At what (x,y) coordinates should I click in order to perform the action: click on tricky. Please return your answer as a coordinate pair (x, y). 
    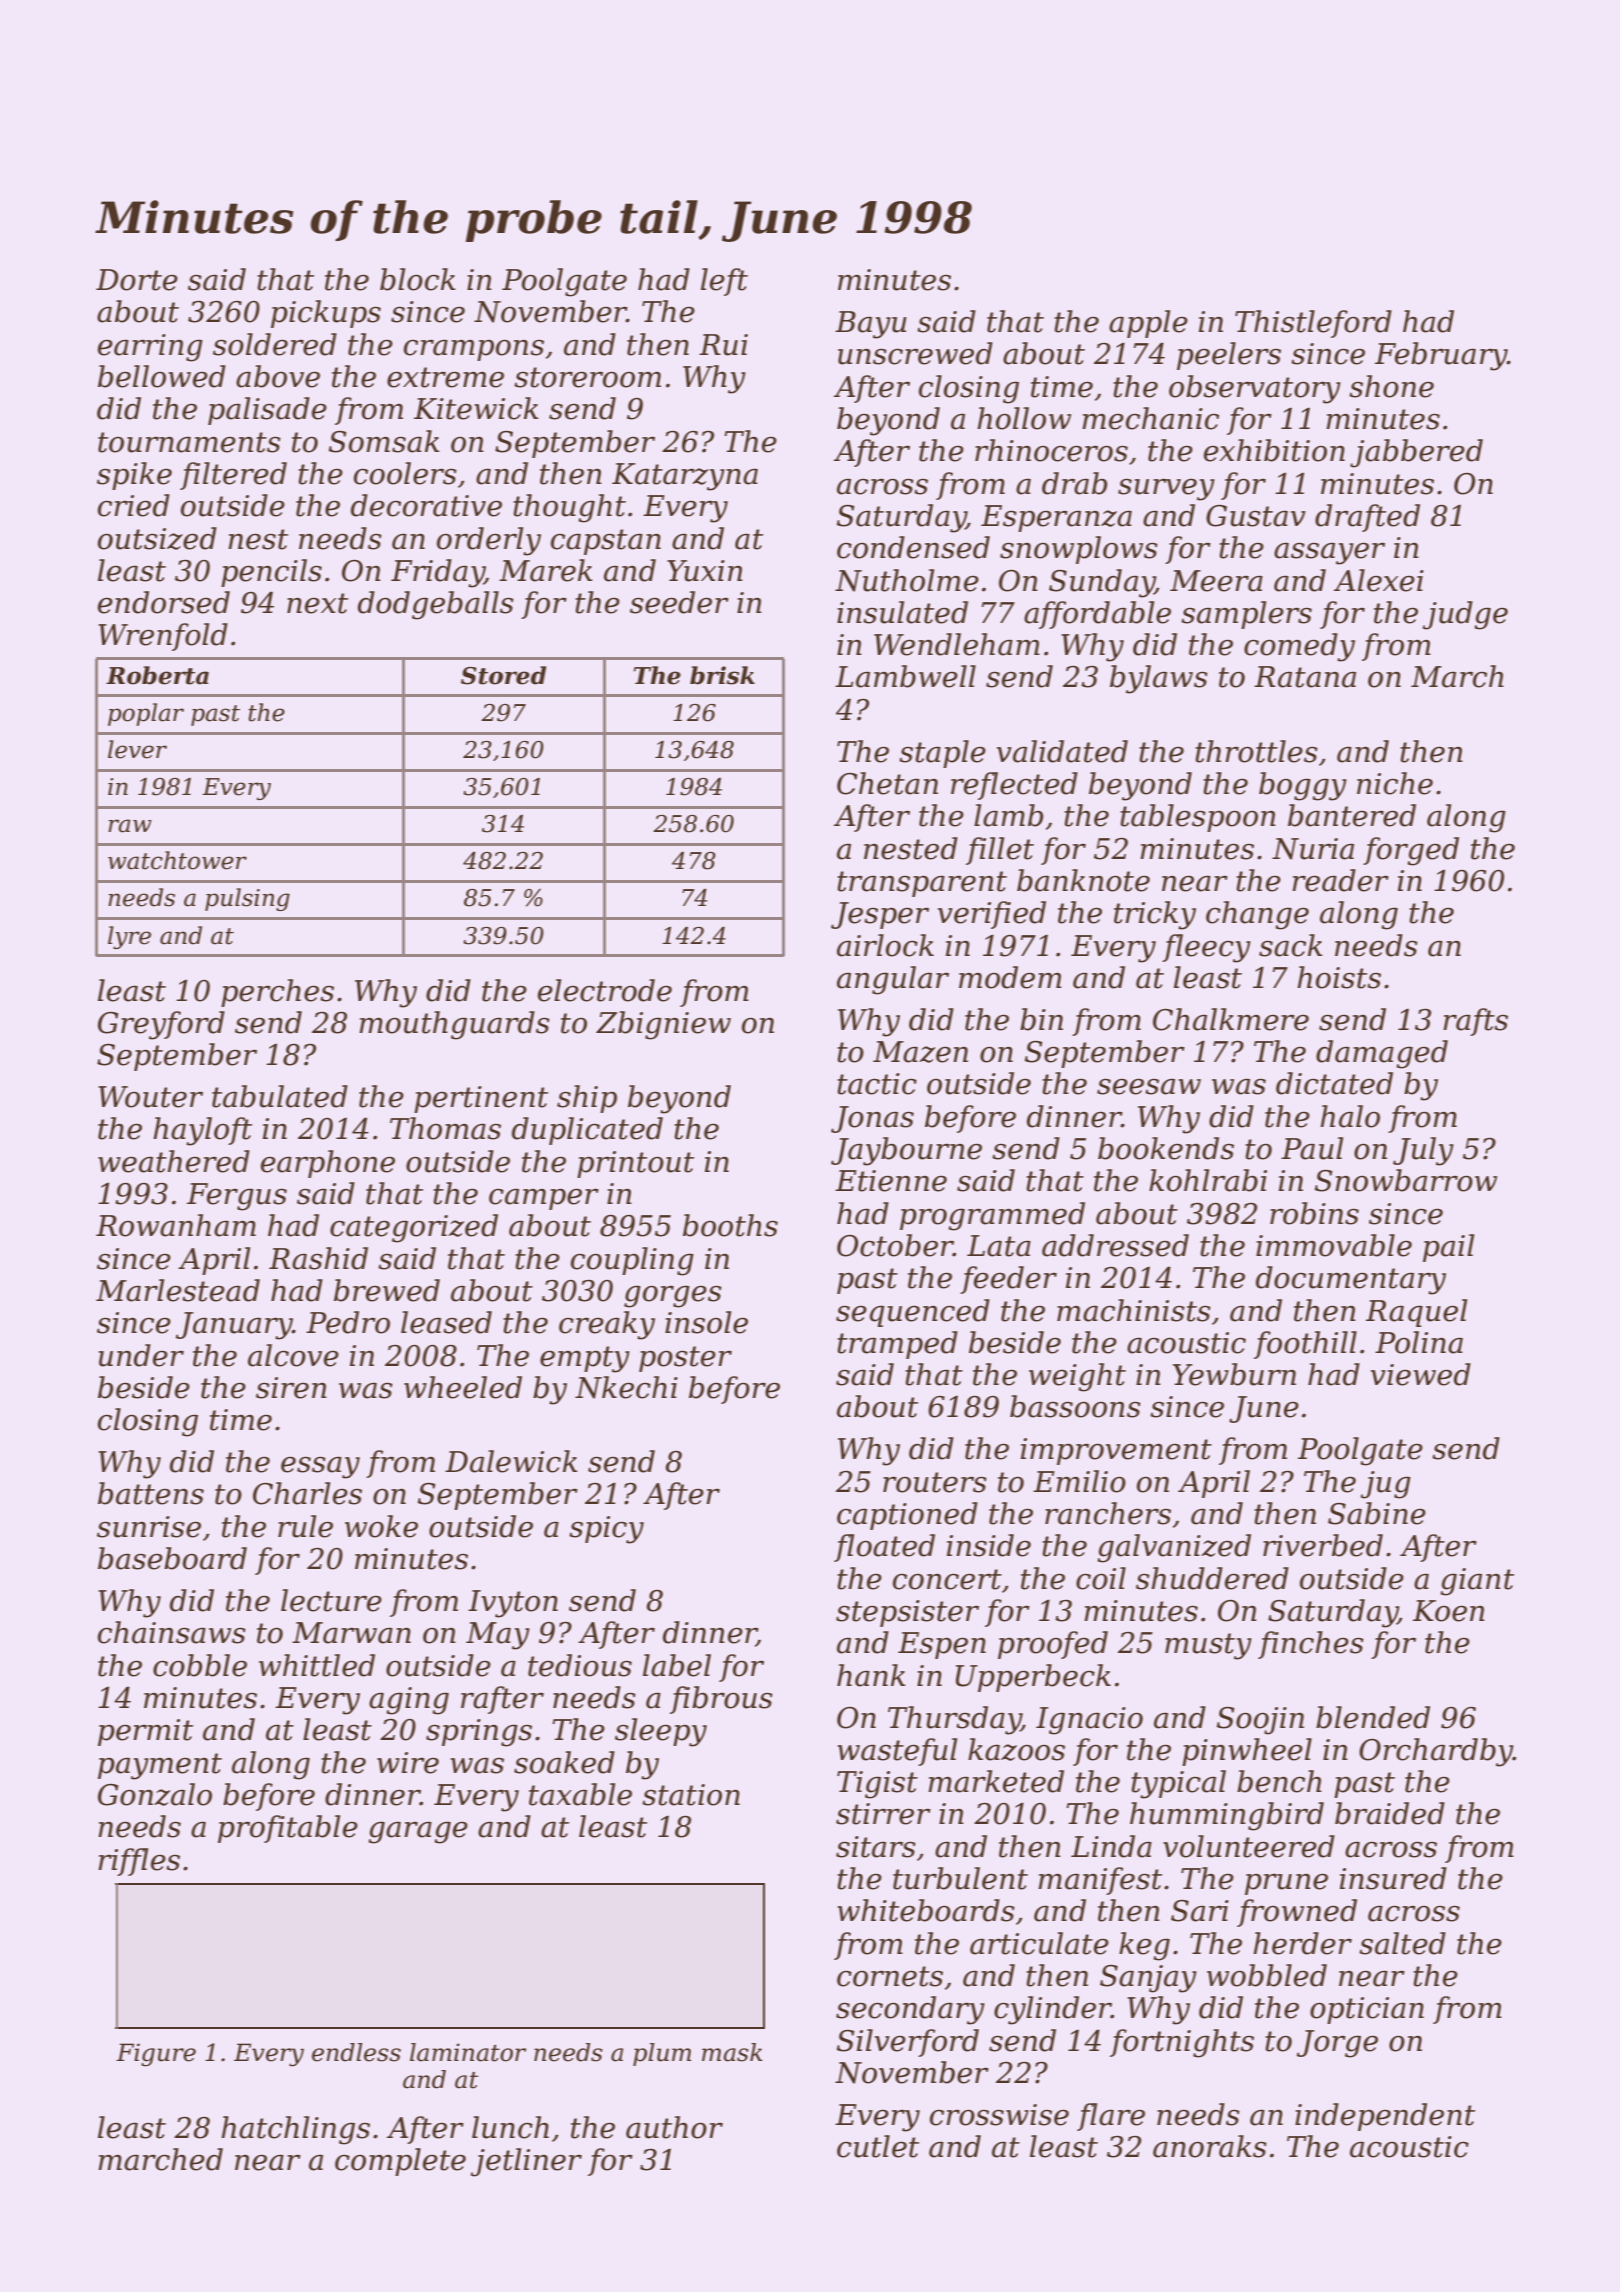
    Looking at the image, I should click on (1155, 915).
